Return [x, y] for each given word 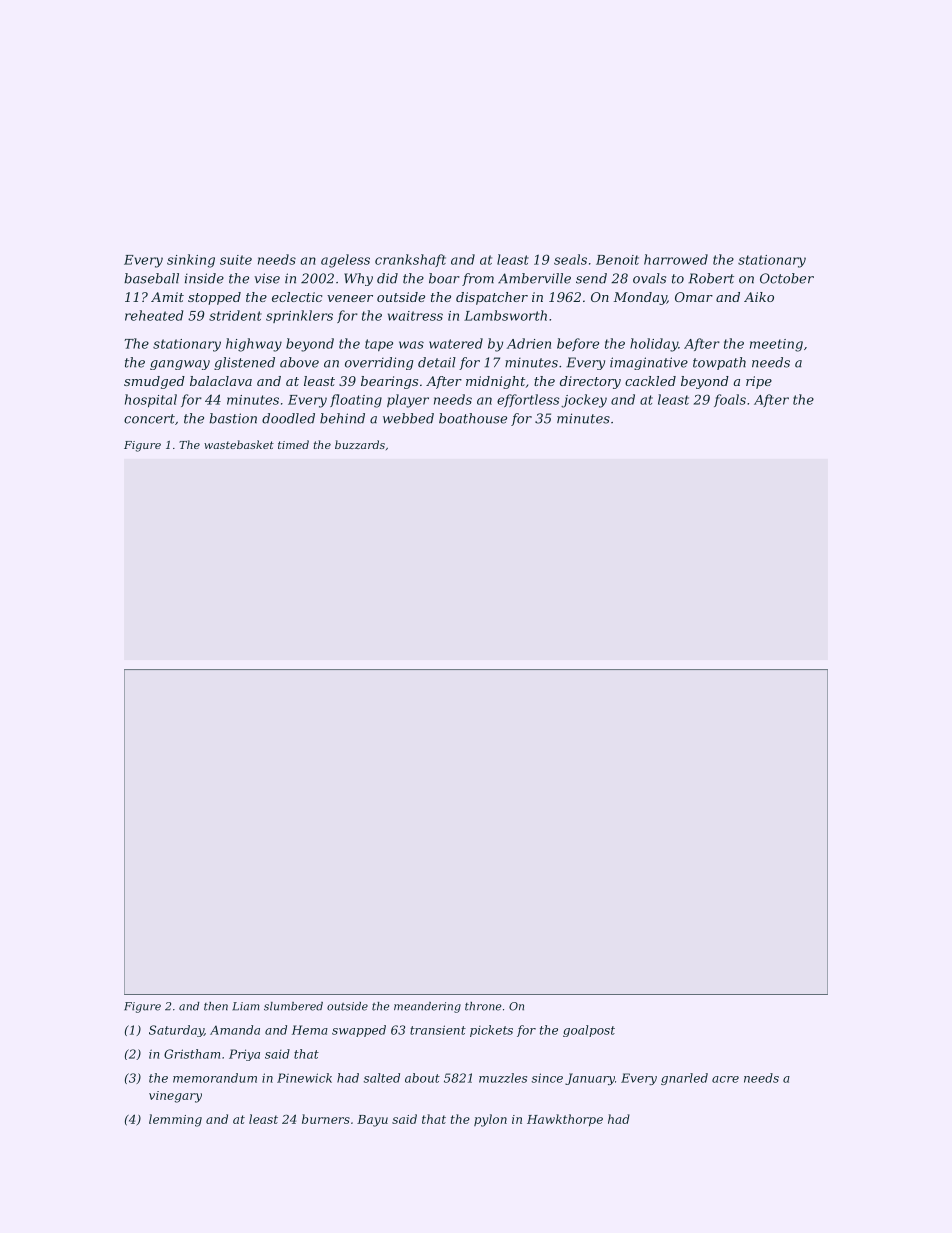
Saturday [176, 1031]
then [216, 1006]
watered [456, 343]
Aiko [759, 297]
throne [483, 1006]
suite [236, 260]
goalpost [589, 1031]
